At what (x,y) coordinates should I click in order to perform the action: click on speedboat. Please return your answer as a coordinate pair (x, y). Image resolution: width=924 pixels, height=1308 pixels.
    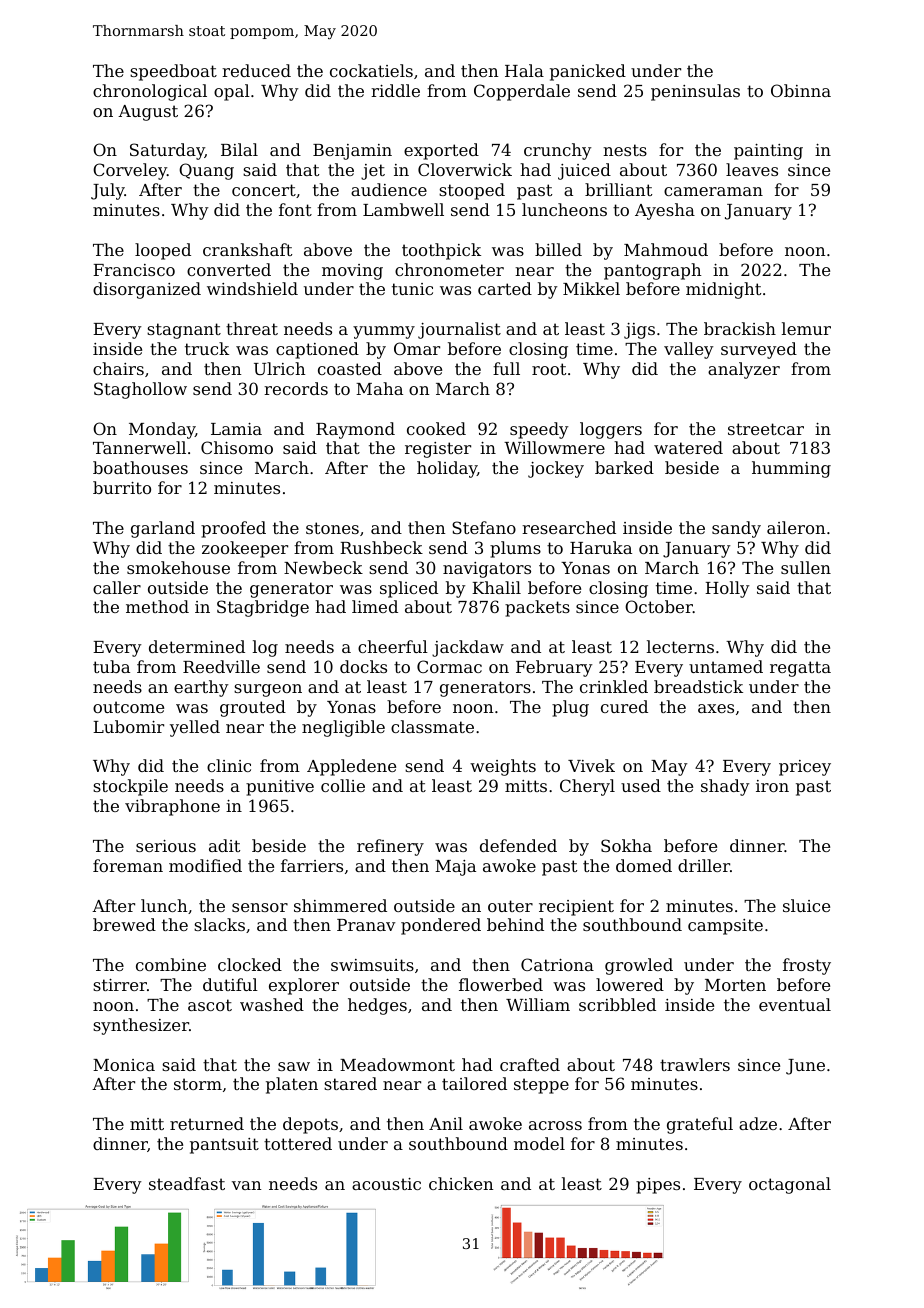
    Looking at the image, I should click on (173, 72).
